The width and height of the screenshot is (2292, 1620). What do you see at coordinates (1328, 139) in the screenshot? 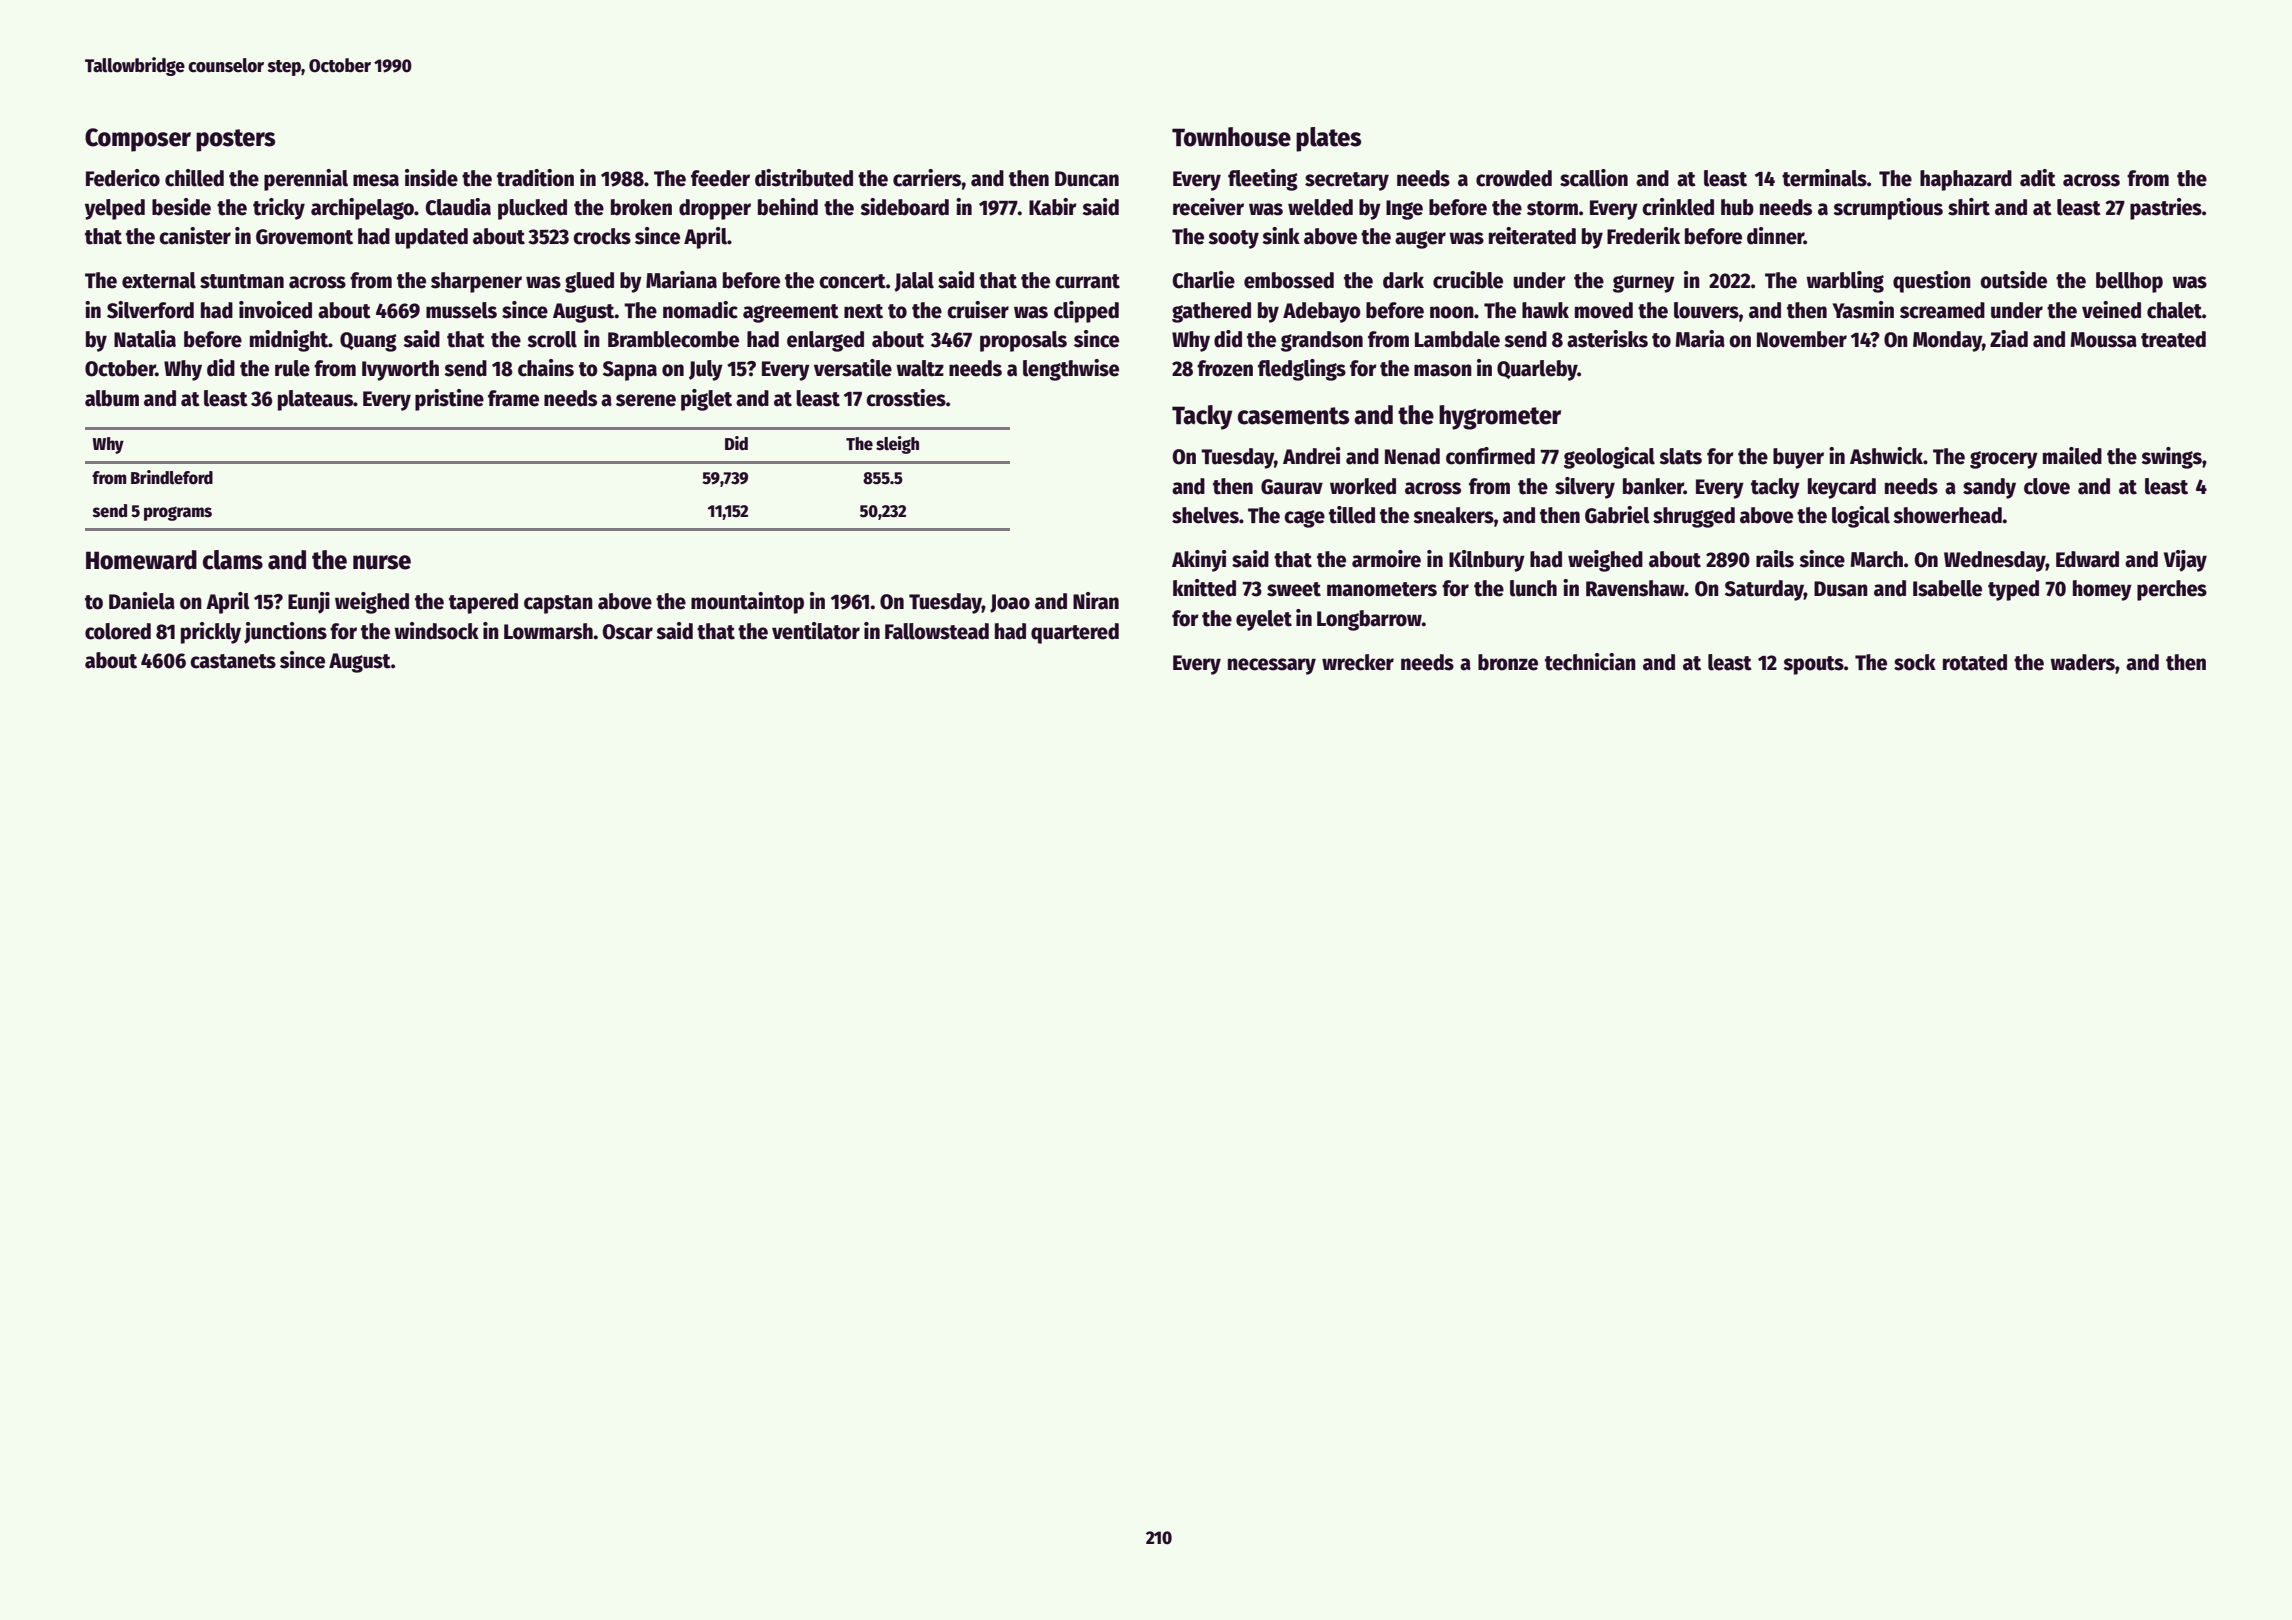
I see `plates` at bounding box center [1328, 139].
